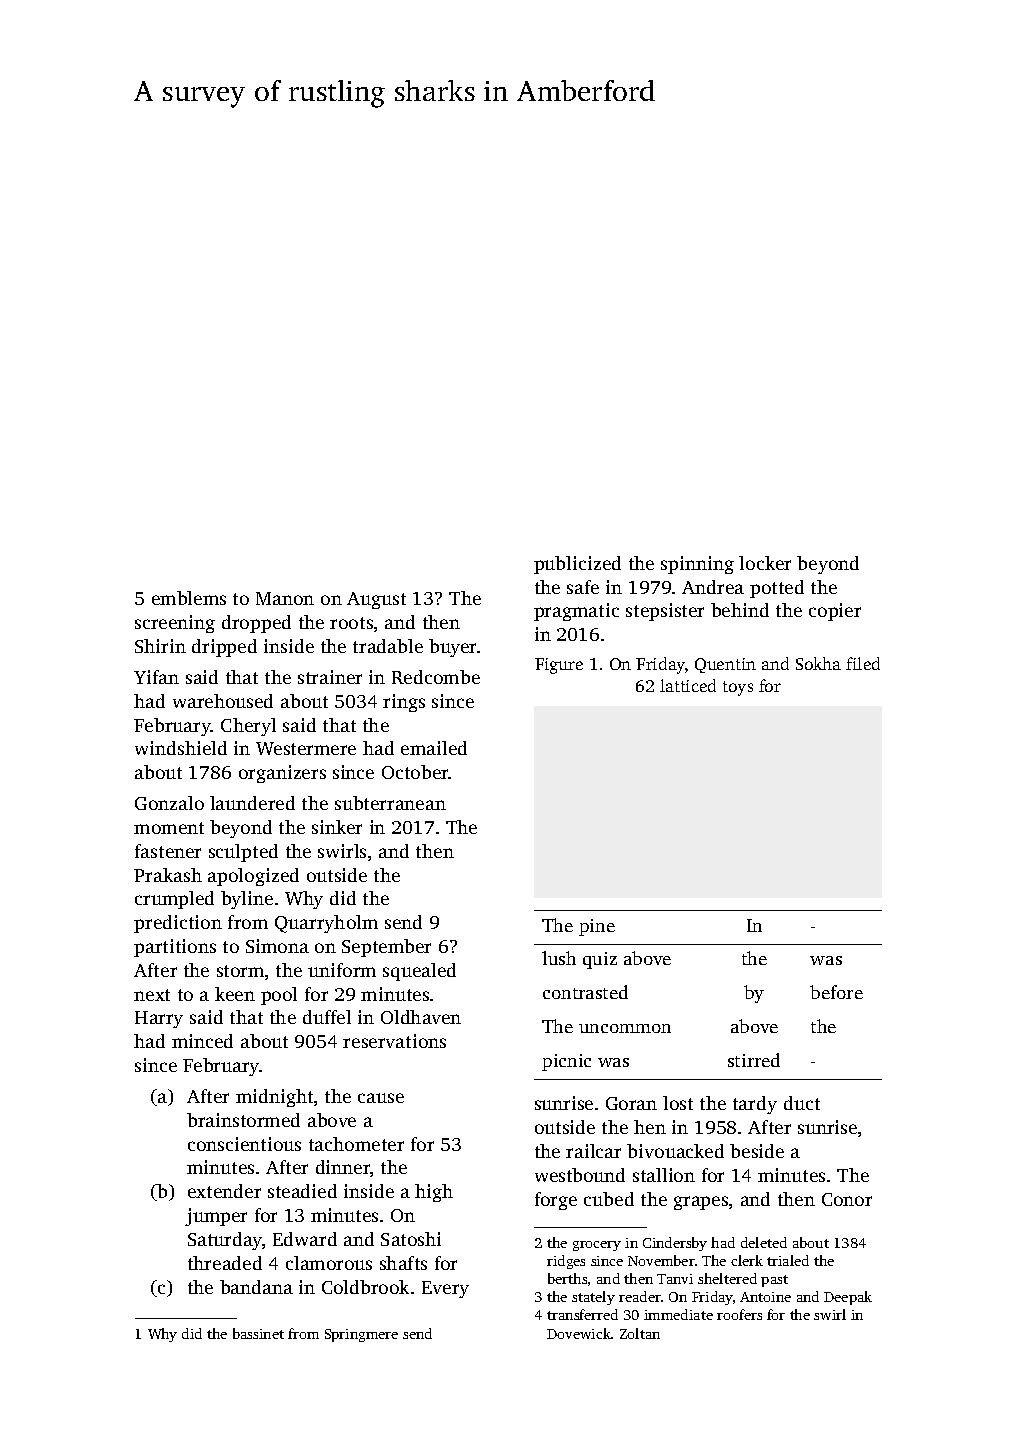 The width and height of the image is (1017, 1444). Describe the element at coordinates (258, 1333) in the image. I see `bassinet` at that location.
